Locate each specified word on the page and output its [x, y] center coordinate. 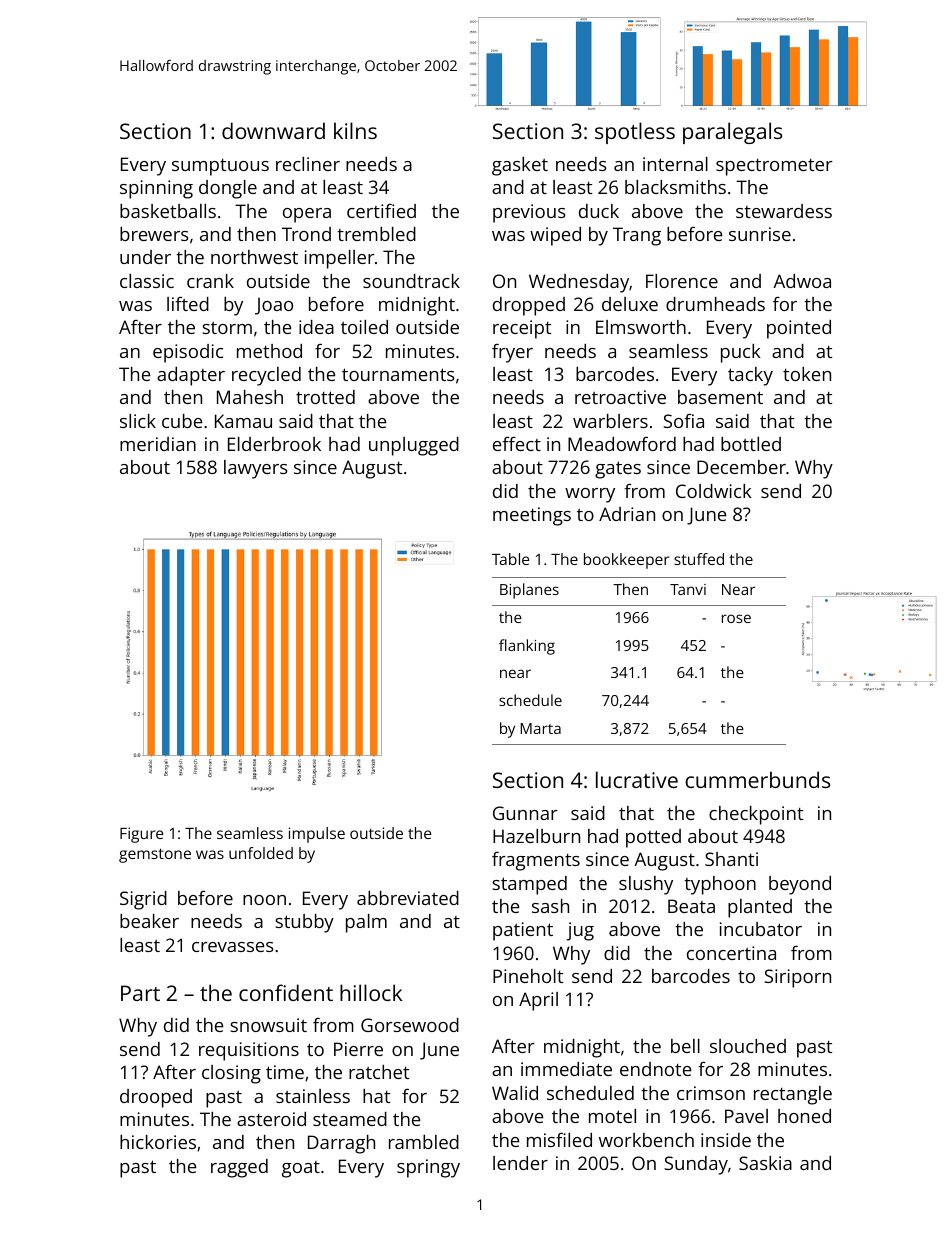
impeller [340, 259]
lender [520, 1163]
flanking [527, 647]
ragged [239, 1168]
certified [381, 211]
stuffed [699, 559]
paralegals [732, 133]
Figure [141, 835]
